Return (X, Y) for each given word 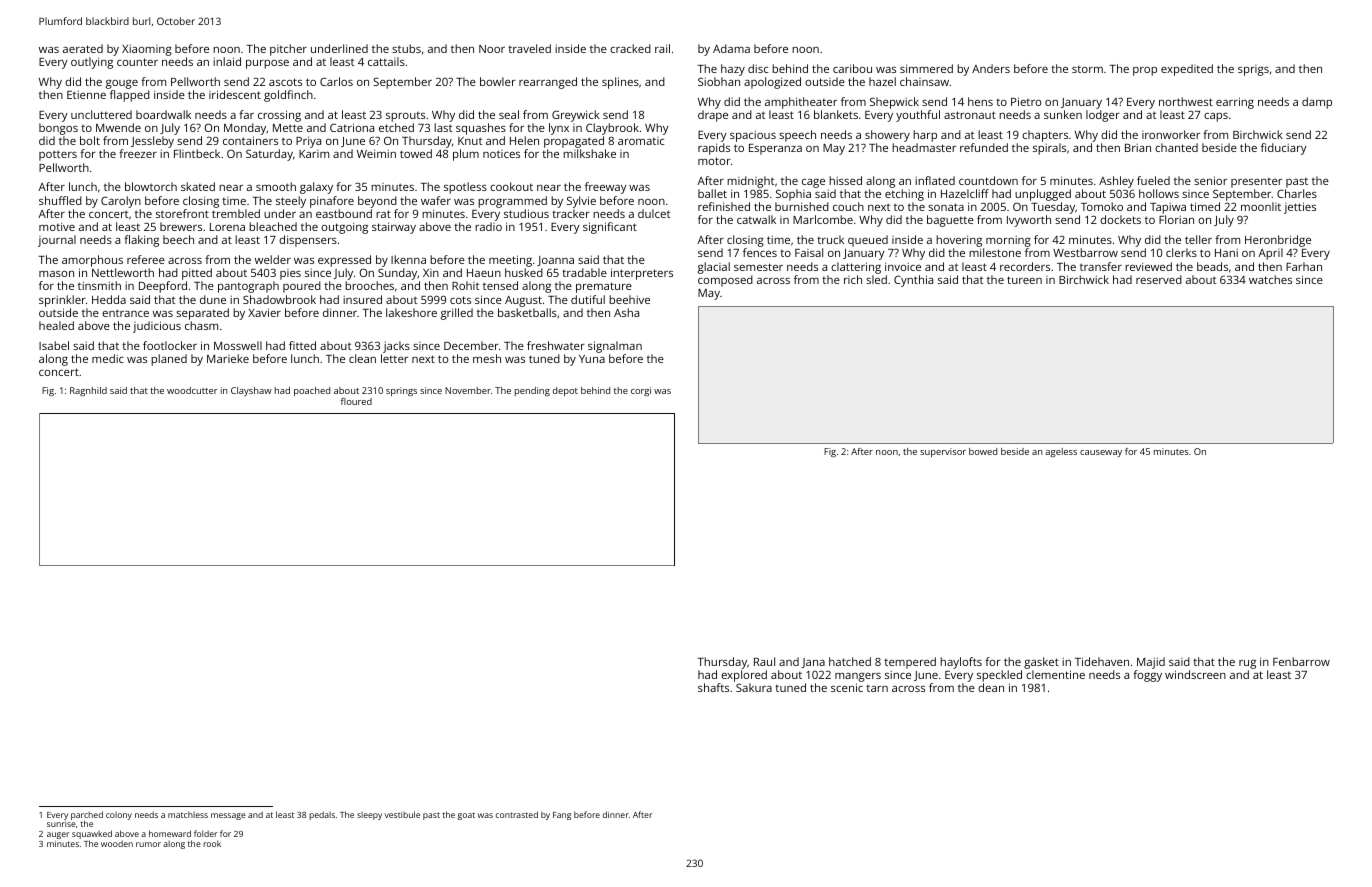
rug (1247, 664)
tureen (1024, 280)
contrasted (517, 814)
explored (744, 676)
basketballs (527, 312)
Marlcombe (823, 219)
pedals (322, 815)
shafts (713, 687)
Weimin (376, 153)
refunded (984, 147)
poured (302, 287)
